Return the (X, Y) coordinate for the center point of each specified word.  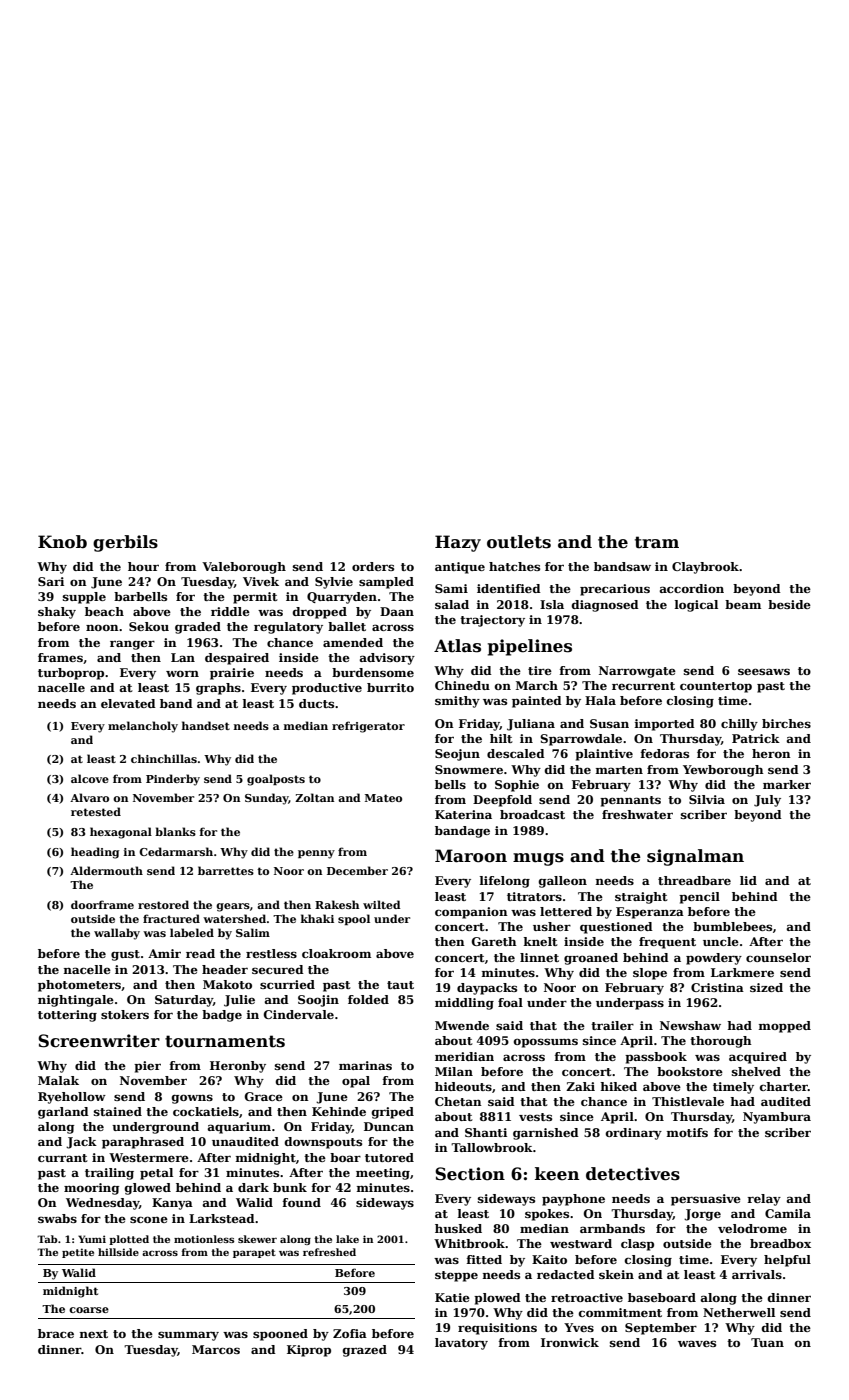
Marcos (216, 1349)
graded (198, 628)
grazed (365, 1351)
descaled (516, 753)
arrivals (757, 1274)
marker (787, 784)
